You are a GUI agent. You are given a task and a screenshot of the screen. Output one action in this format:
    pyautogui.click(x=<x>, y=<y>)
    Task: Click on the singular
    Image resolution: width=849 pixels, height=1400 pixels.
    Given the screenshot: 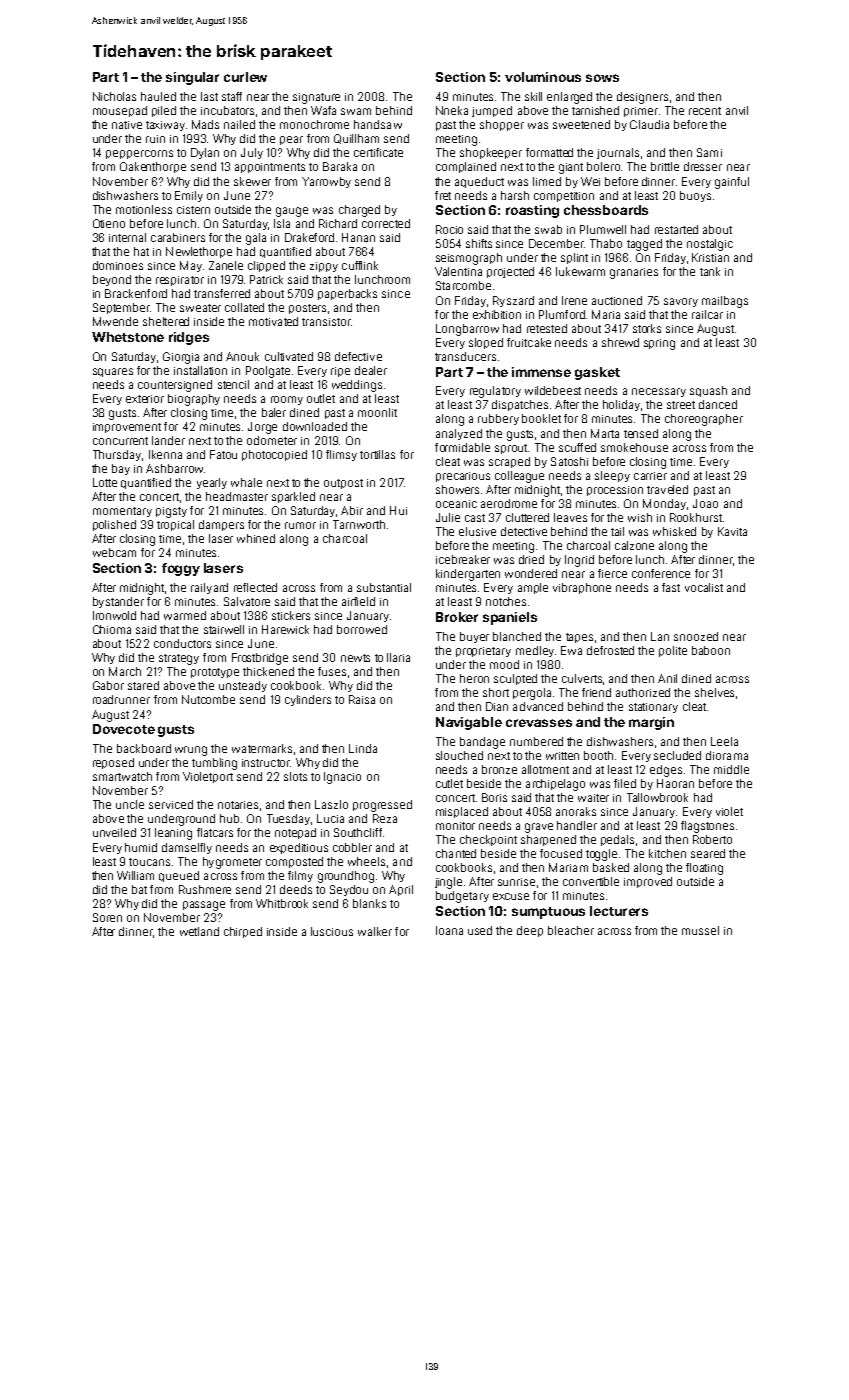 What is the action you would take?
    pyautogui.click(x=192, y=78)
